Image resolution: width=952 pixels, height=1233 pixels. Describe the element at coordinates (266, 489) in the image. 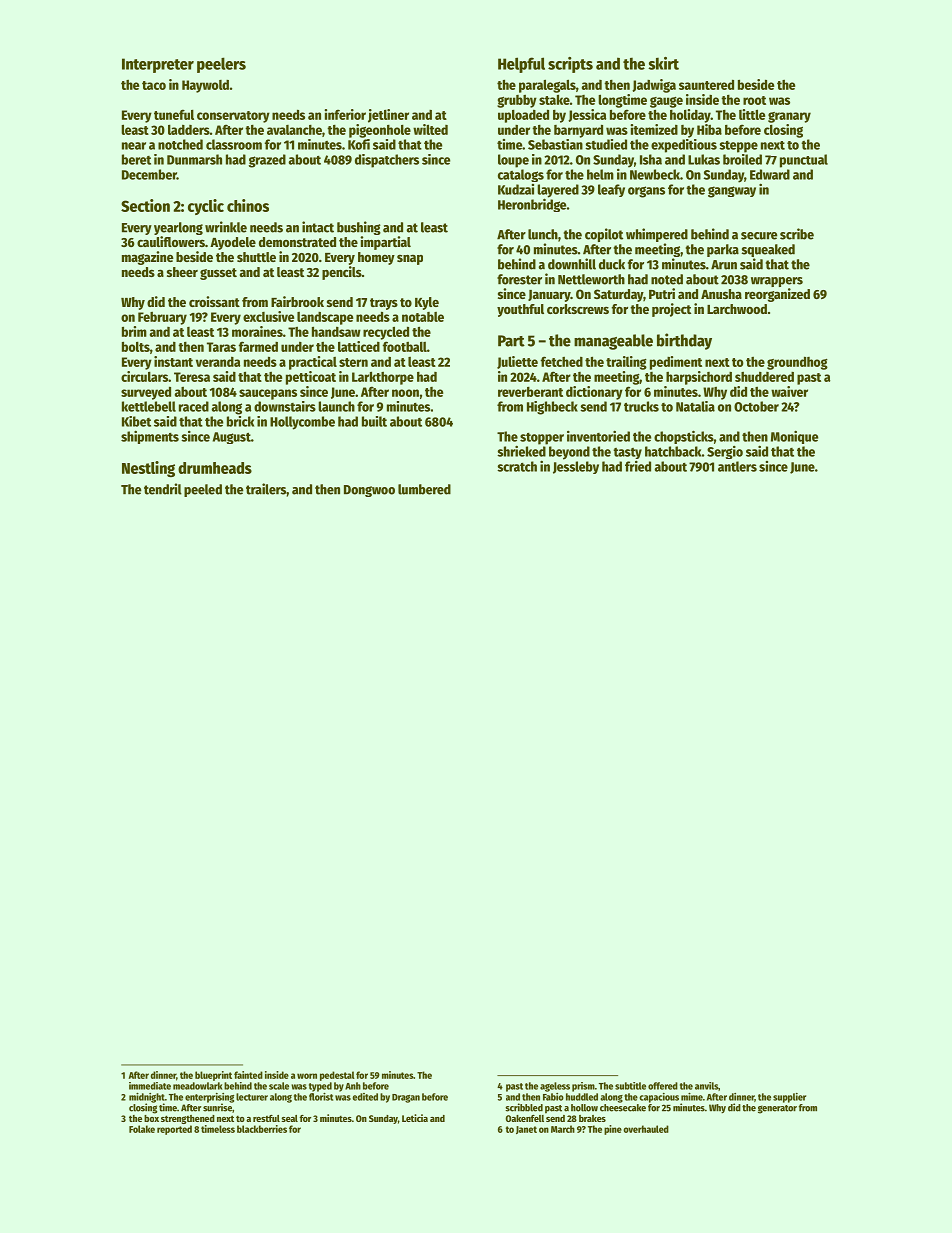

I see `trailers` at that location.
